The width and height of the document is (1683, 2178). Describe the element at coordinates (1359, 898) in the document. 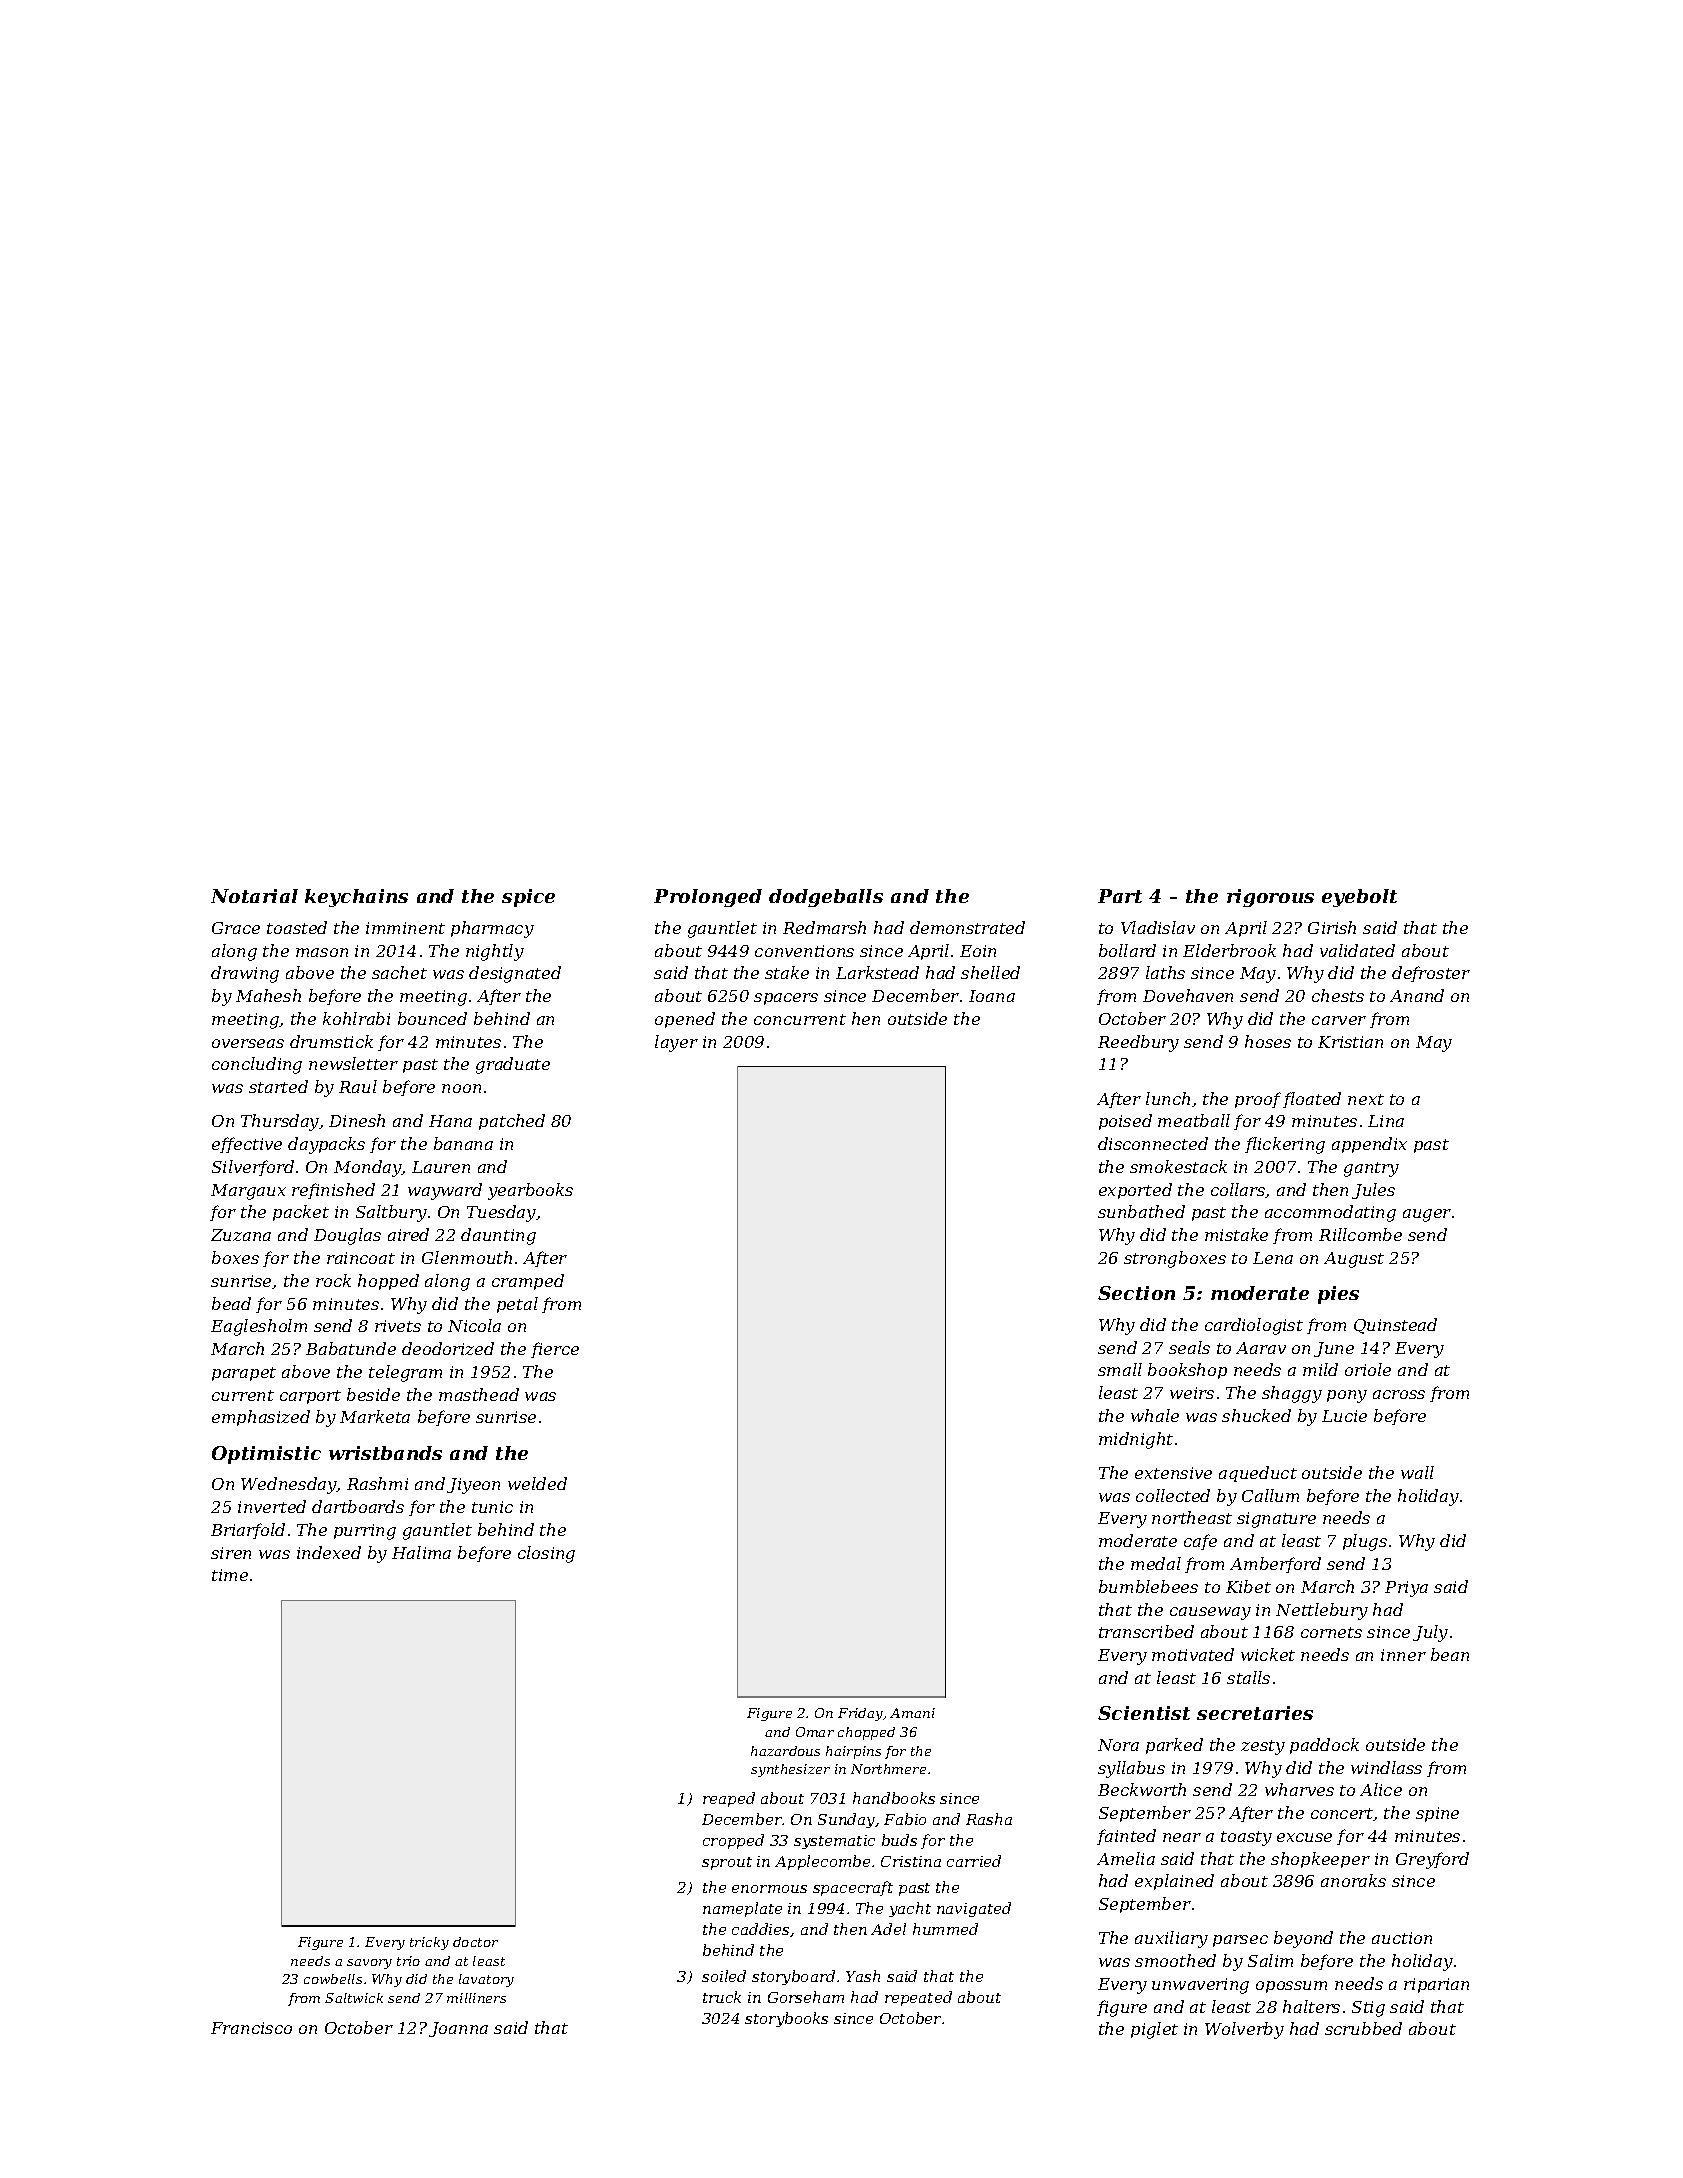

I see `eyebolt` at that location.
